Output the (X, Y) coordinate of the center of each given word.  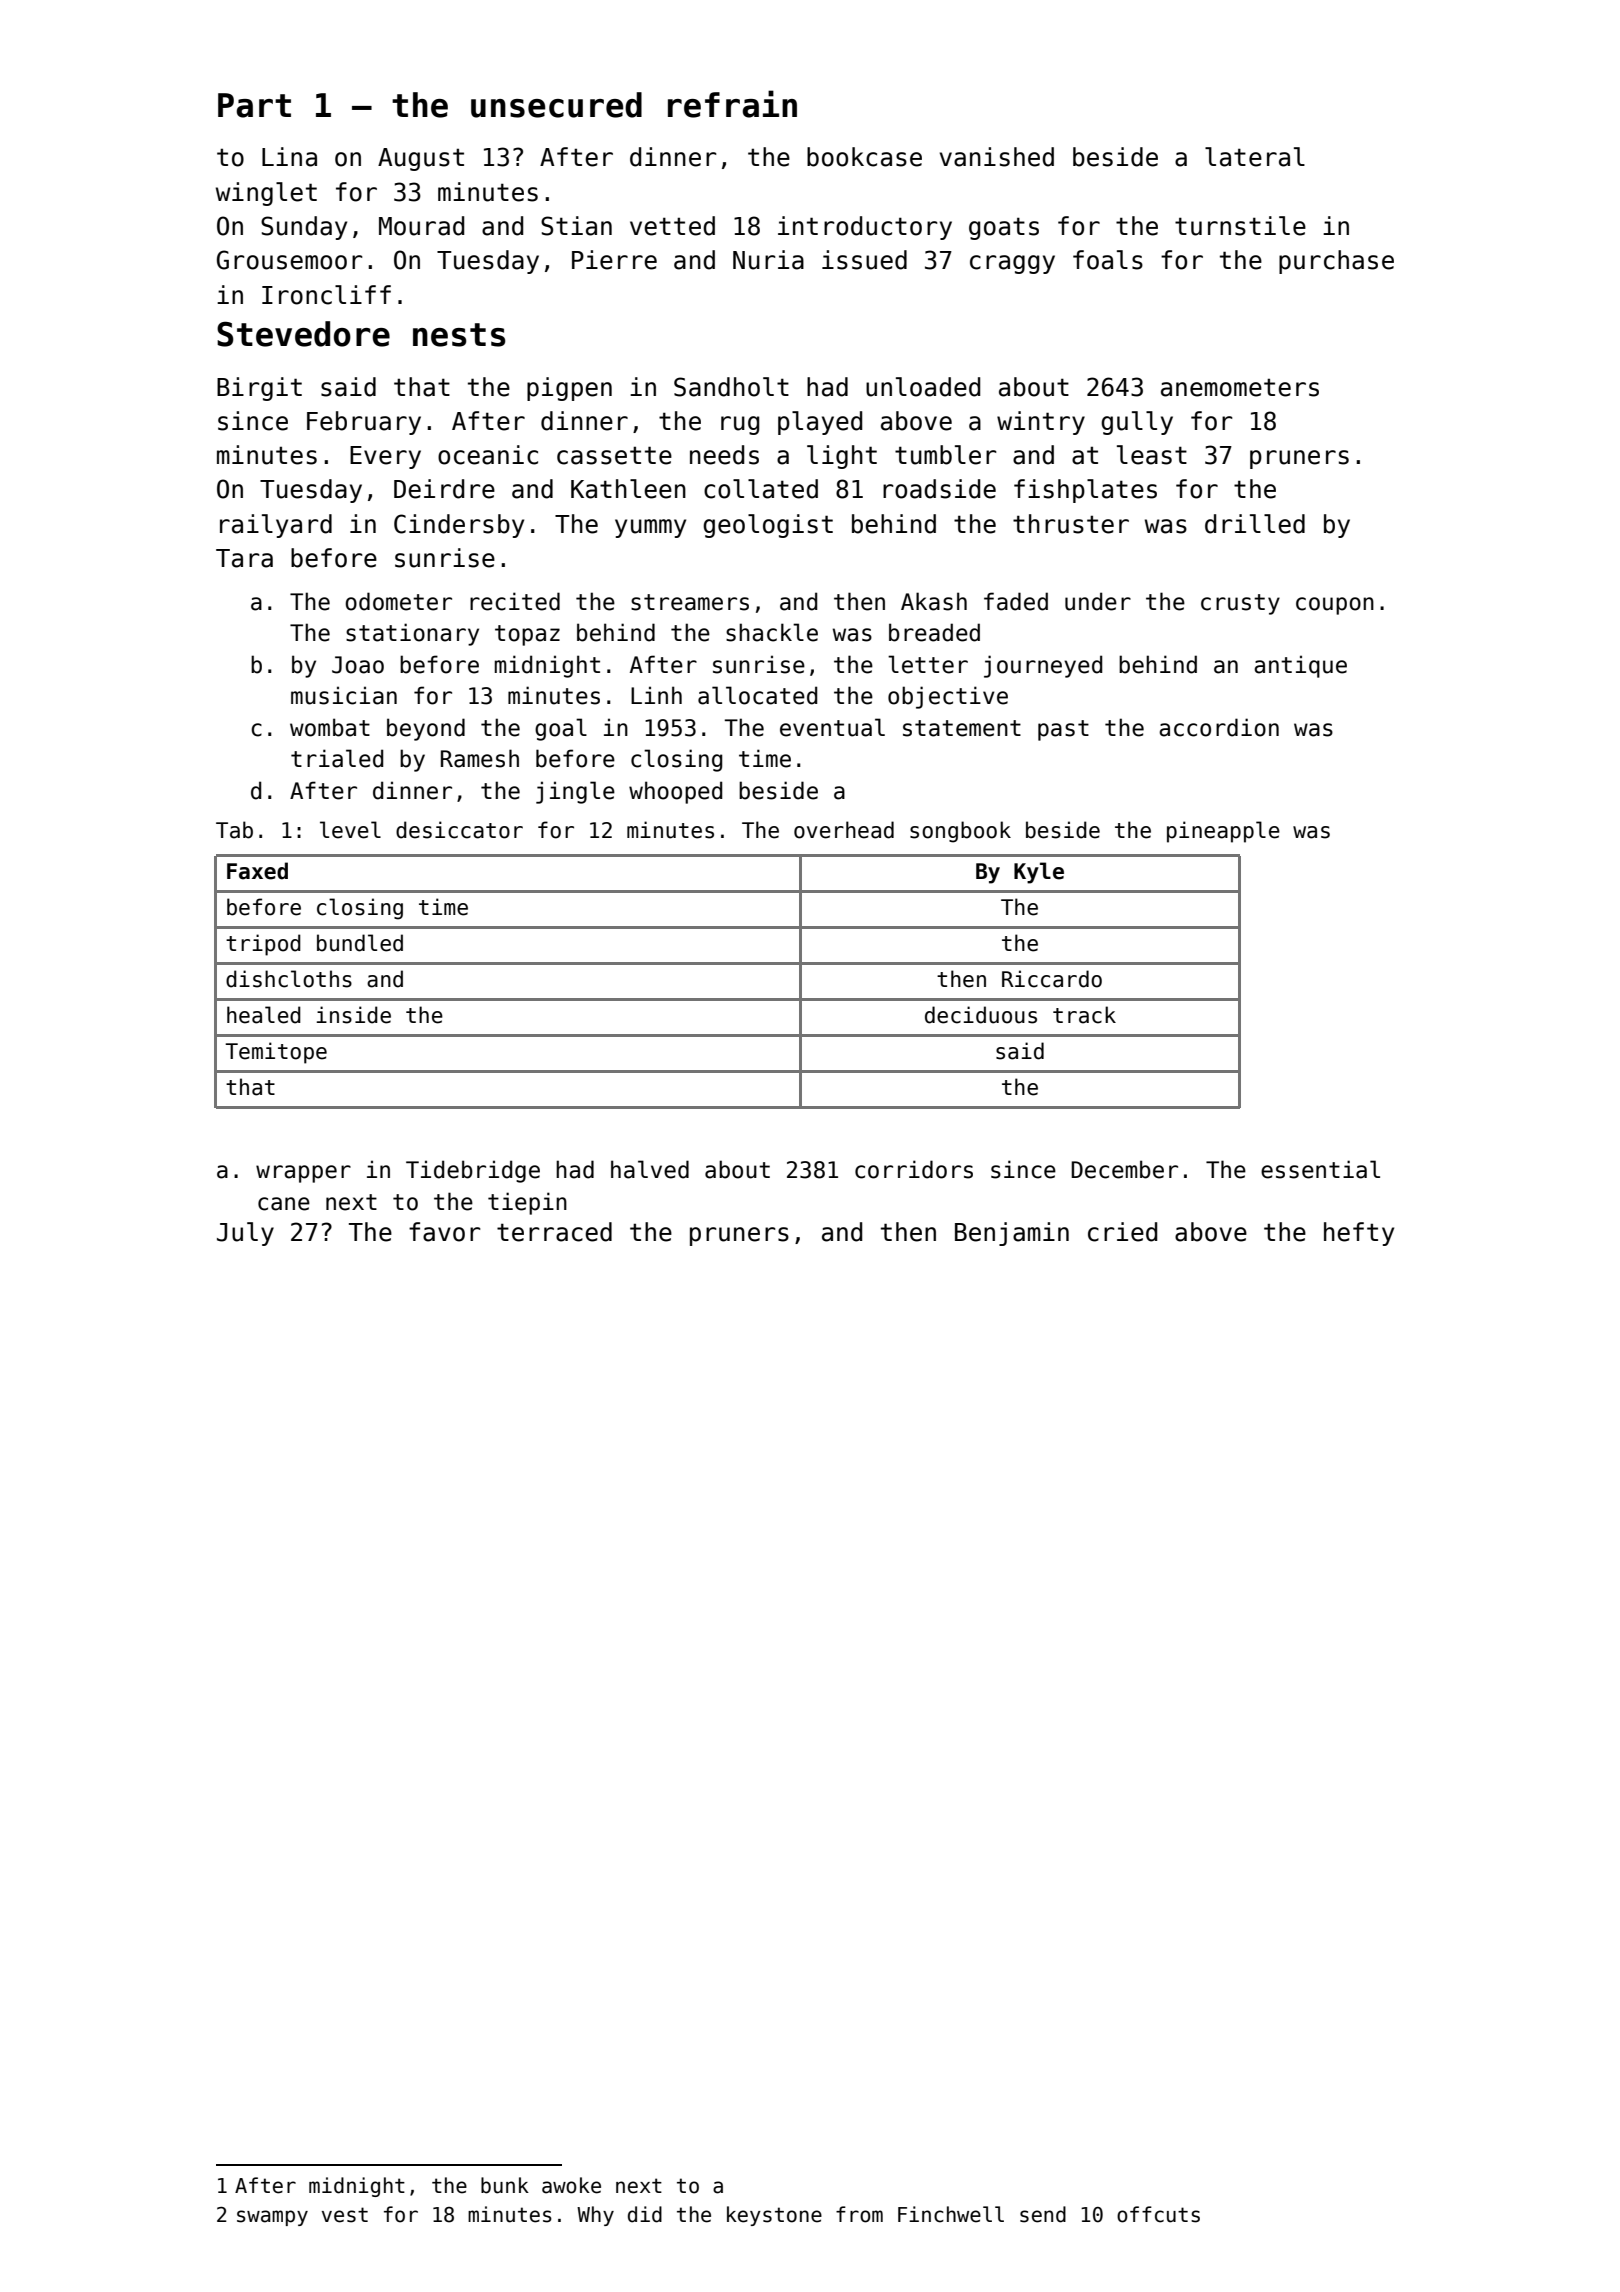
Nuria (768, 260)
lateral (1255, 157)
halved (650, 1169)
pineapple (1223, 832)
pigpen (569, 389)
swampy (272, 2218)
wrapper (303, 1174)
